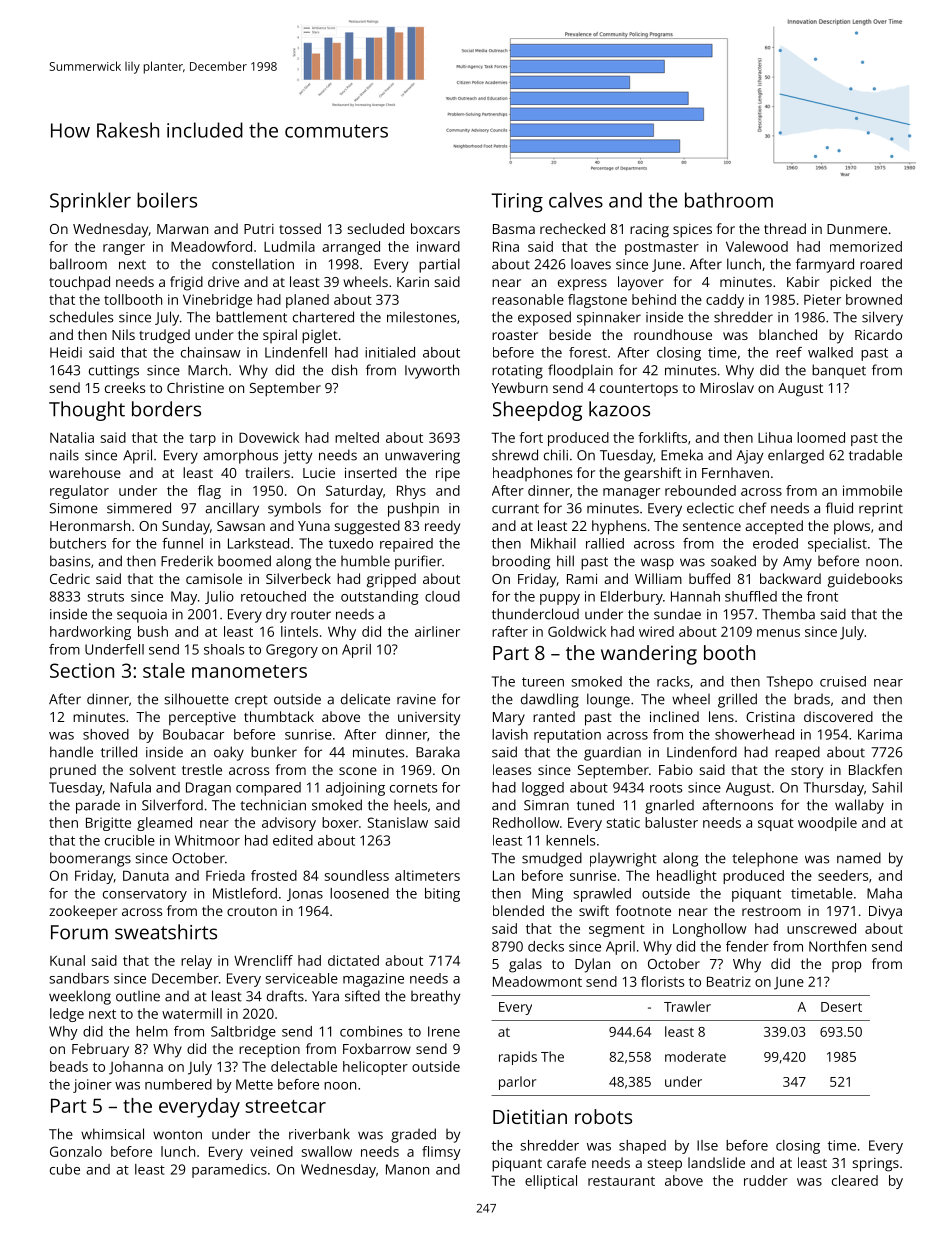  Describe the element at coordinates (797, 753) in the screenshot. I see `reaped` at that location.
